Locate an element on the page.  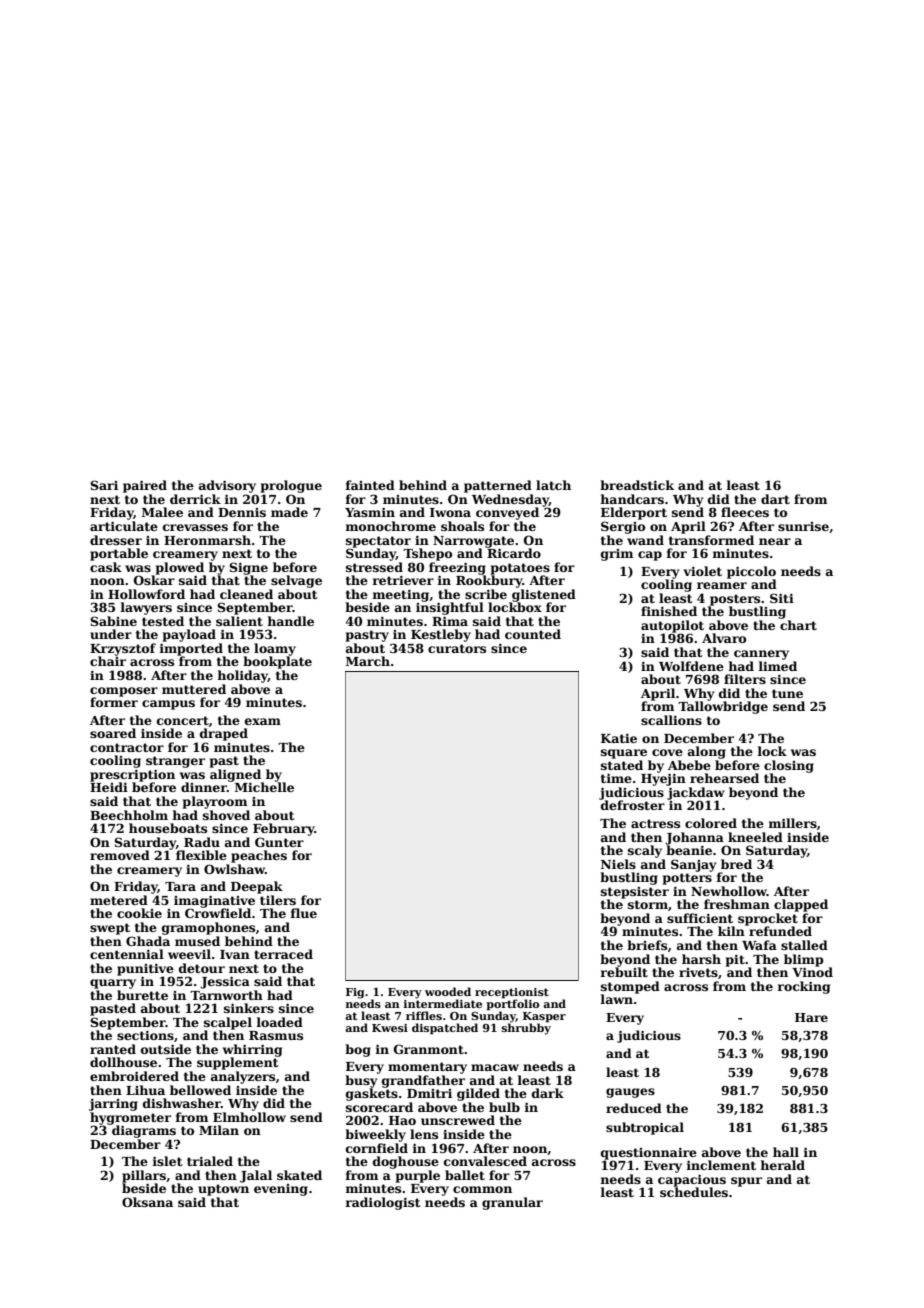
unscrewed is located at coordinates (458, 1120).
